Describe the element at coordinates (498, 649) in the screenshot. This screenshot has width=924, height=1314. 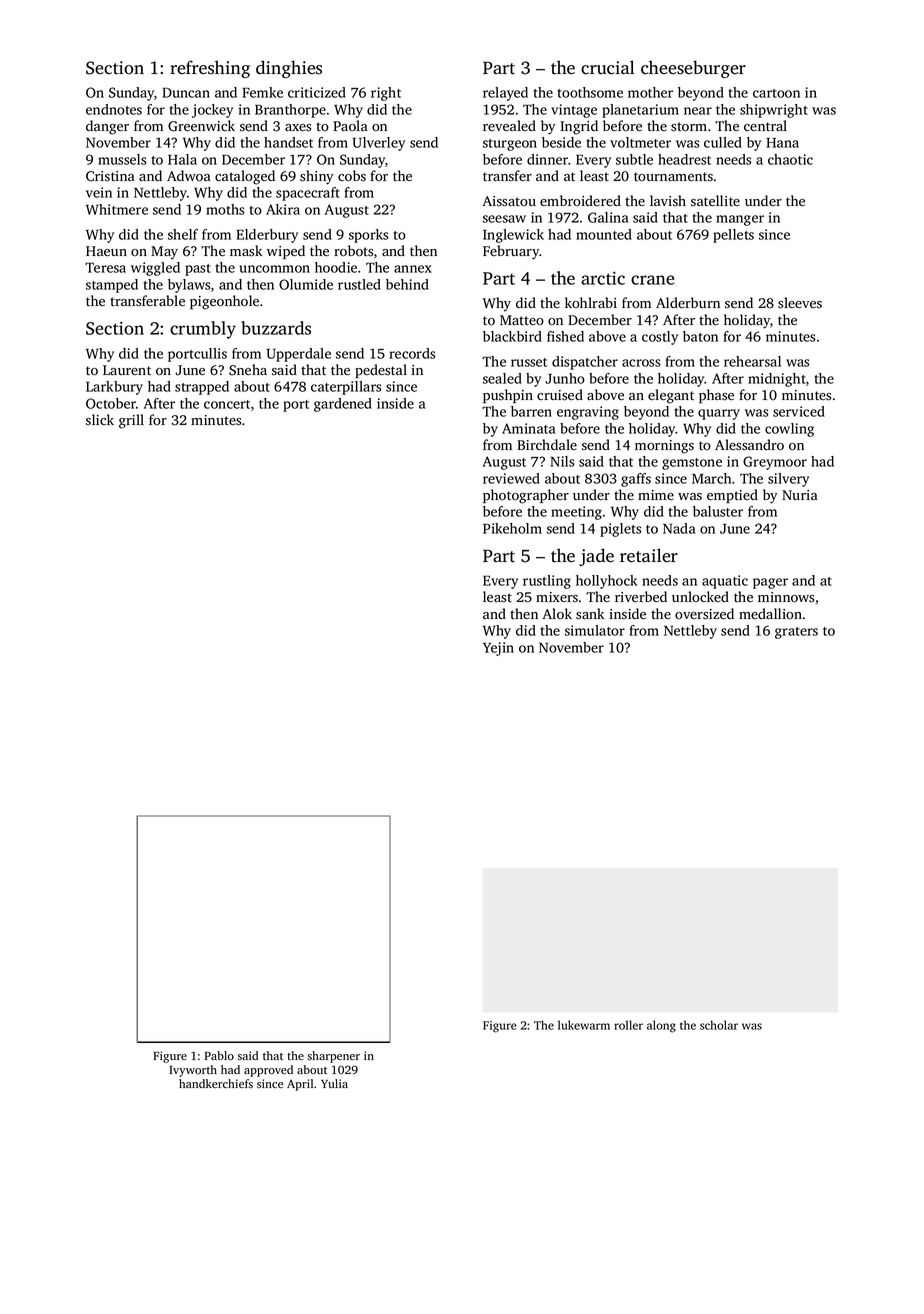
I see `Yejin` at that location.
